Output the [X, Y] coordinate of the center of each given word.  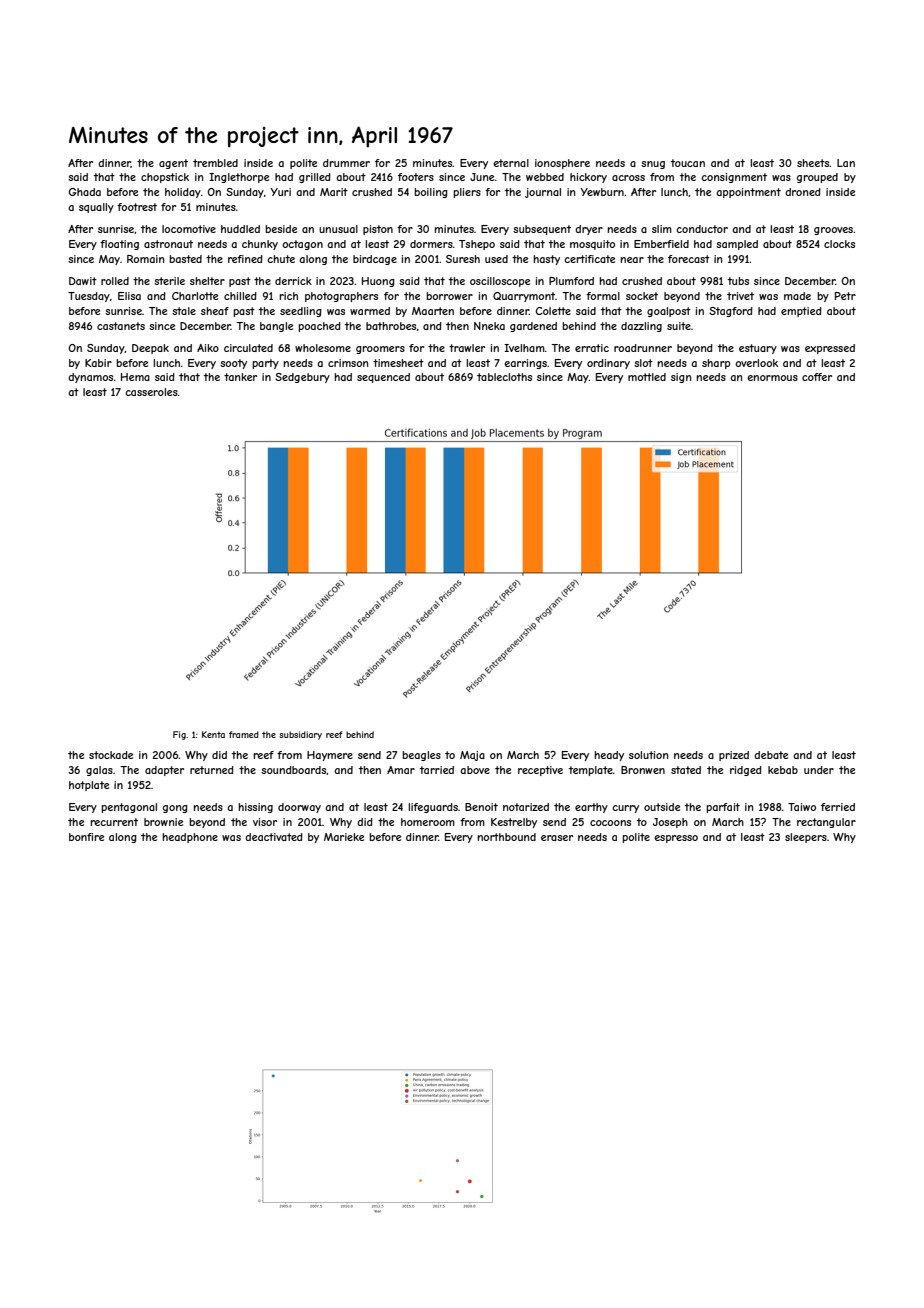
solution [648, 755]
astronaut [168, 244]
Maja [472, 756]
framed [244, 734]
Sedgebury [302, 378]
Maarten [433, 311]
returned [212, 770]
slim [662, 229]
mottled [647, 377]
